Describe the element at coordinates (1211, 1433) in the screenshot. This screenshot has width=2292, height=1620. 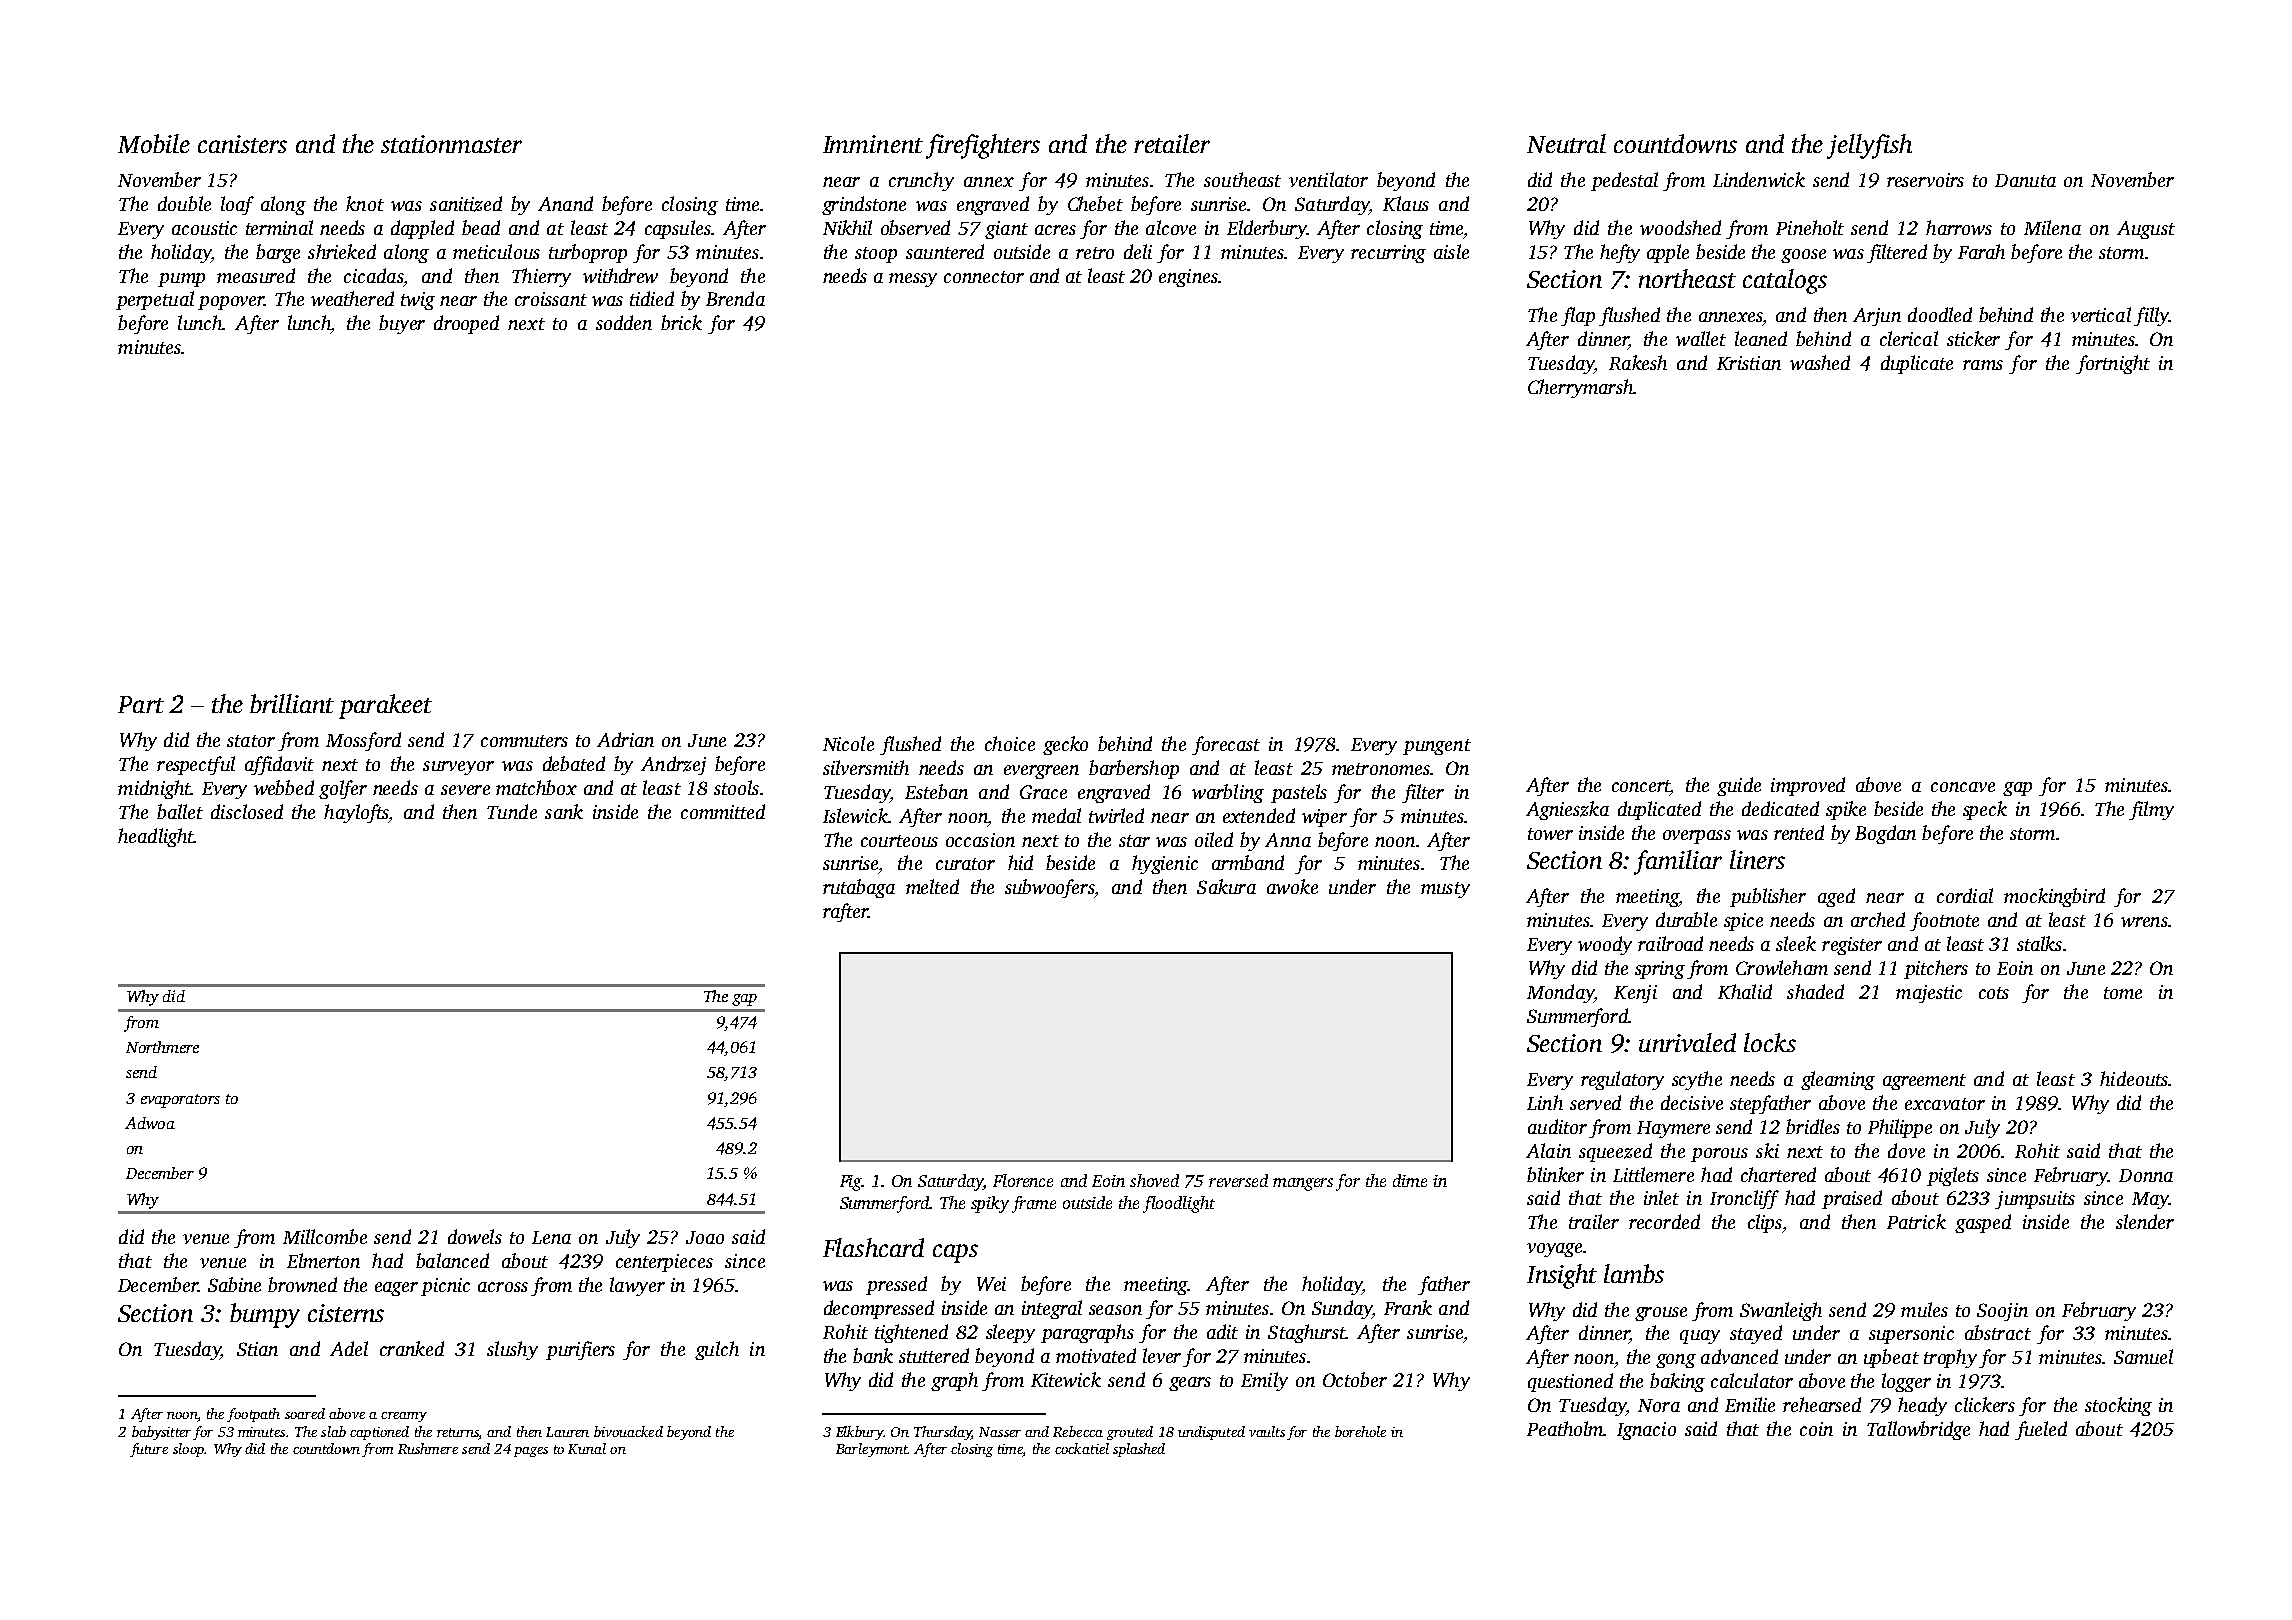
I see `undisputed` at that location.
